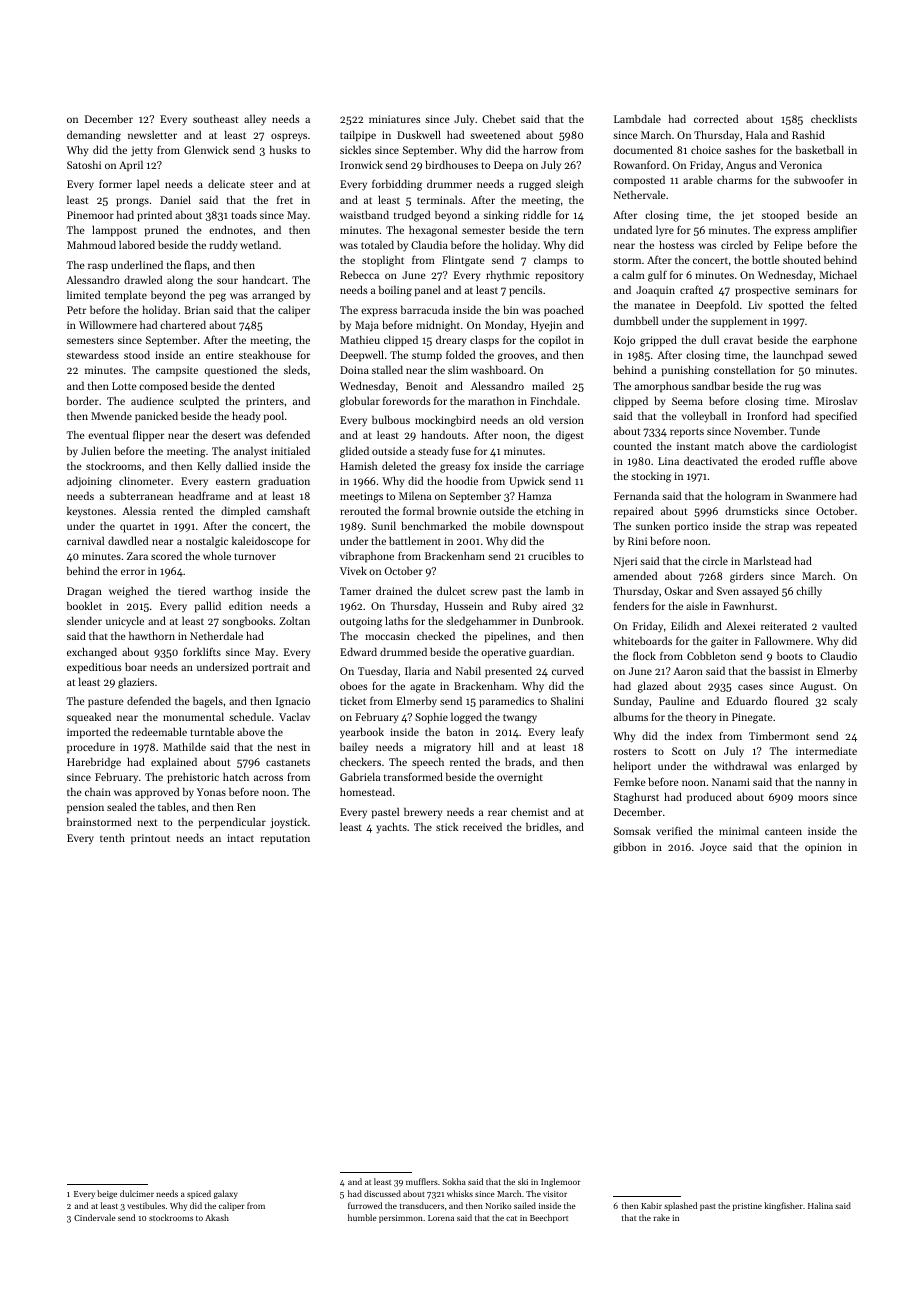 Image resolution: width=924 pixels, height=1308 pixels. Describe the element at coordinates (744, 370) in the document. I see `constellation` at that location.
